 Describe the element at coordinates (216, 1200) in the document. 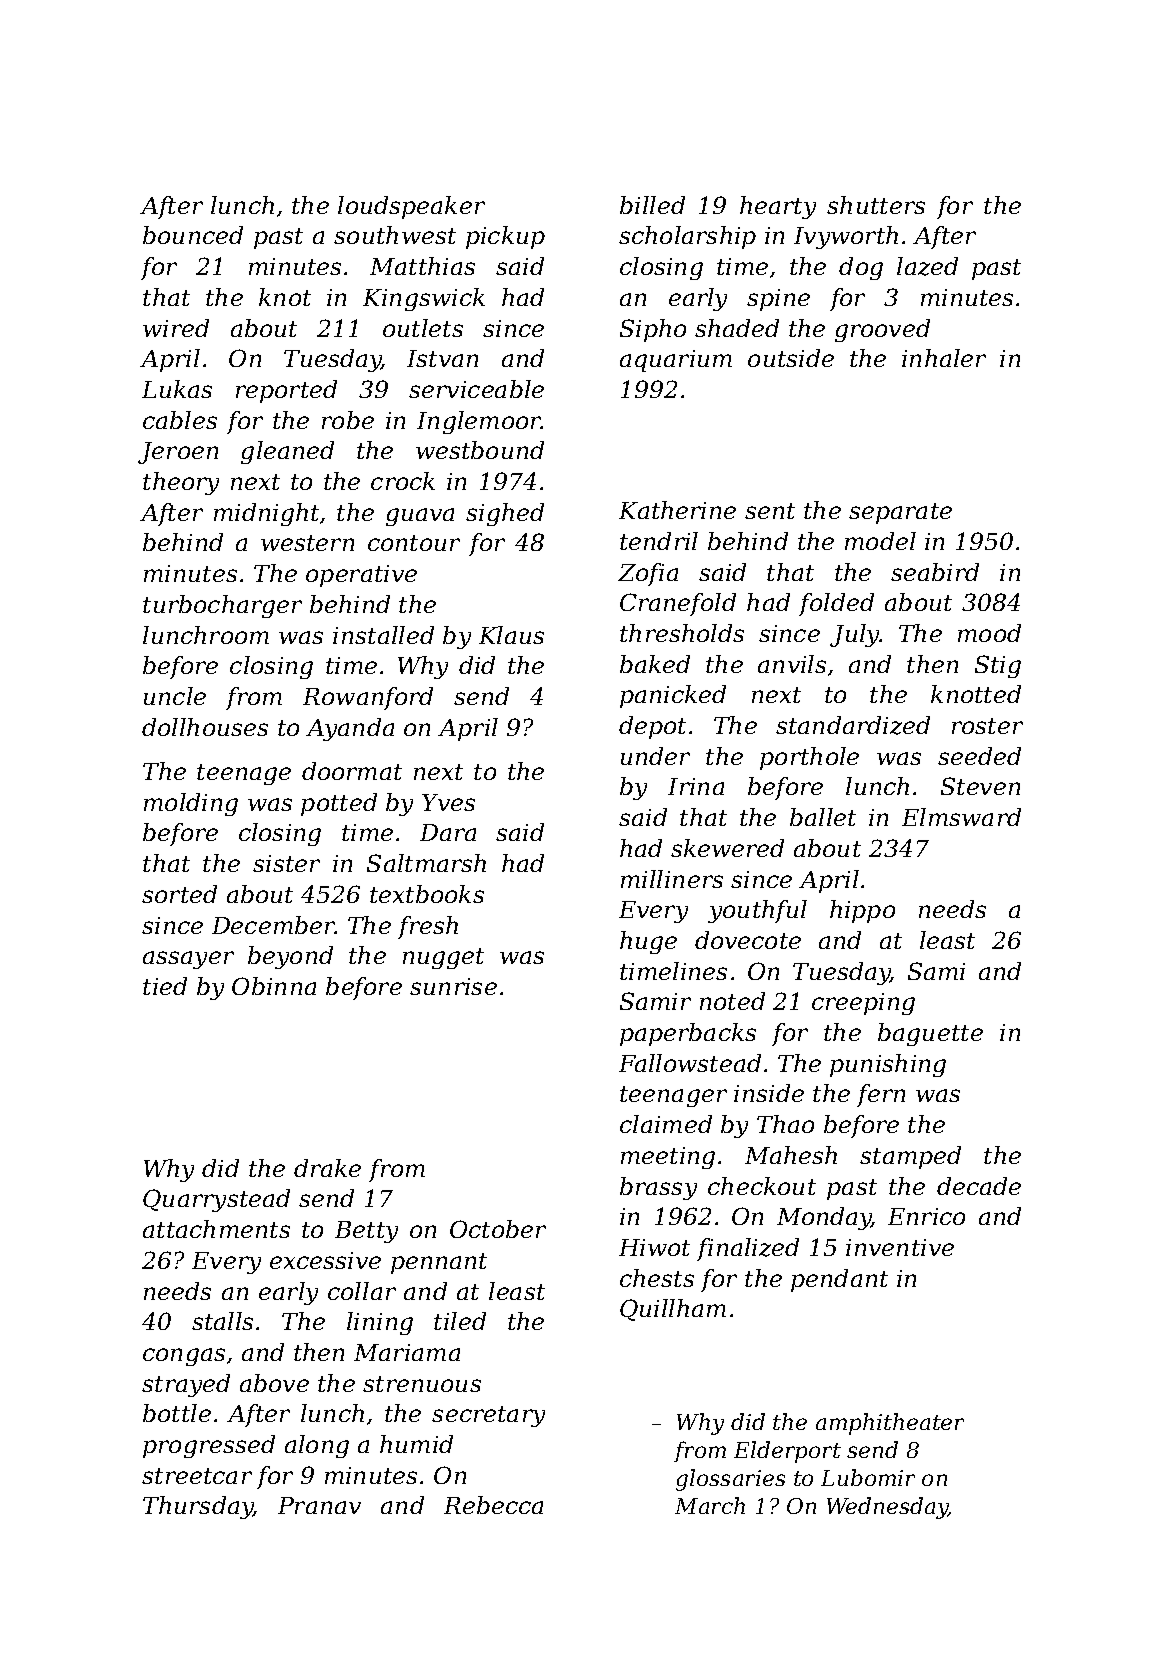

I see `Quarrystead` at that location.
